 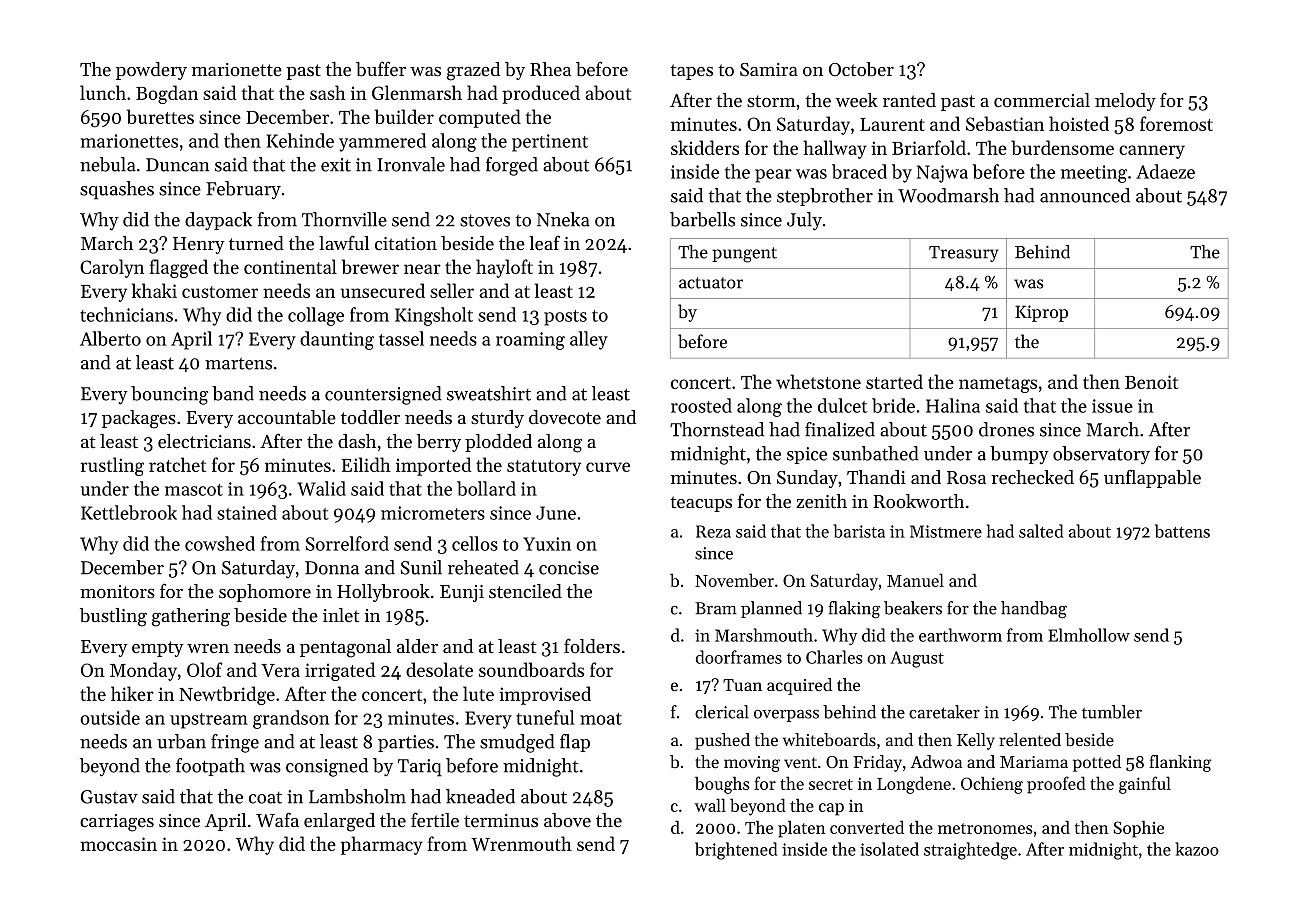 What do you see at coordinates (1101, 455) in the page?
I see `observatory` at bounding box center [1101, 455].
